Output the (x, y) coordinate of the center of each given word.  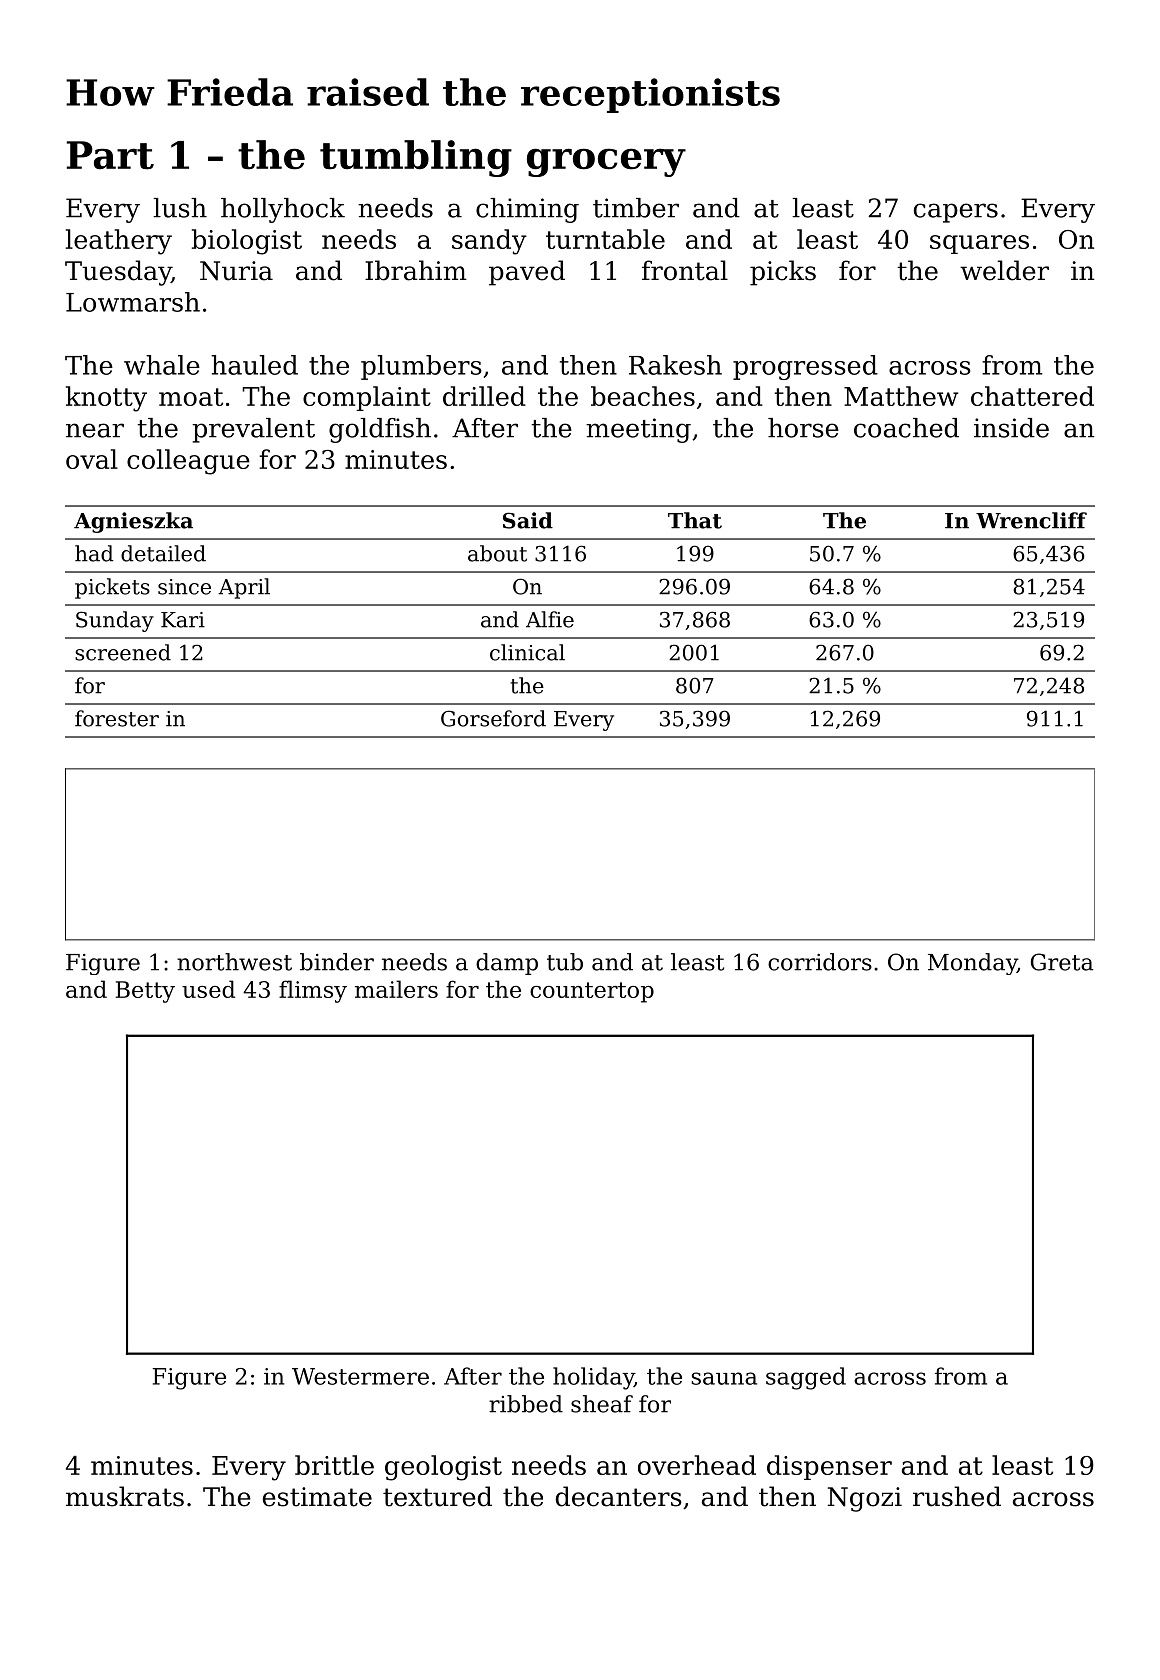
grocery (606, 162)
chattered (1032, 396)
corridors (820, 962)
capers (956, 213)
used (208, 989)
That (695, 520)
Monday (972, 964)
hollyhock (283, 210)
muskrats (125, 1496)
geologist (443, 1468)
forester (117, 718)
